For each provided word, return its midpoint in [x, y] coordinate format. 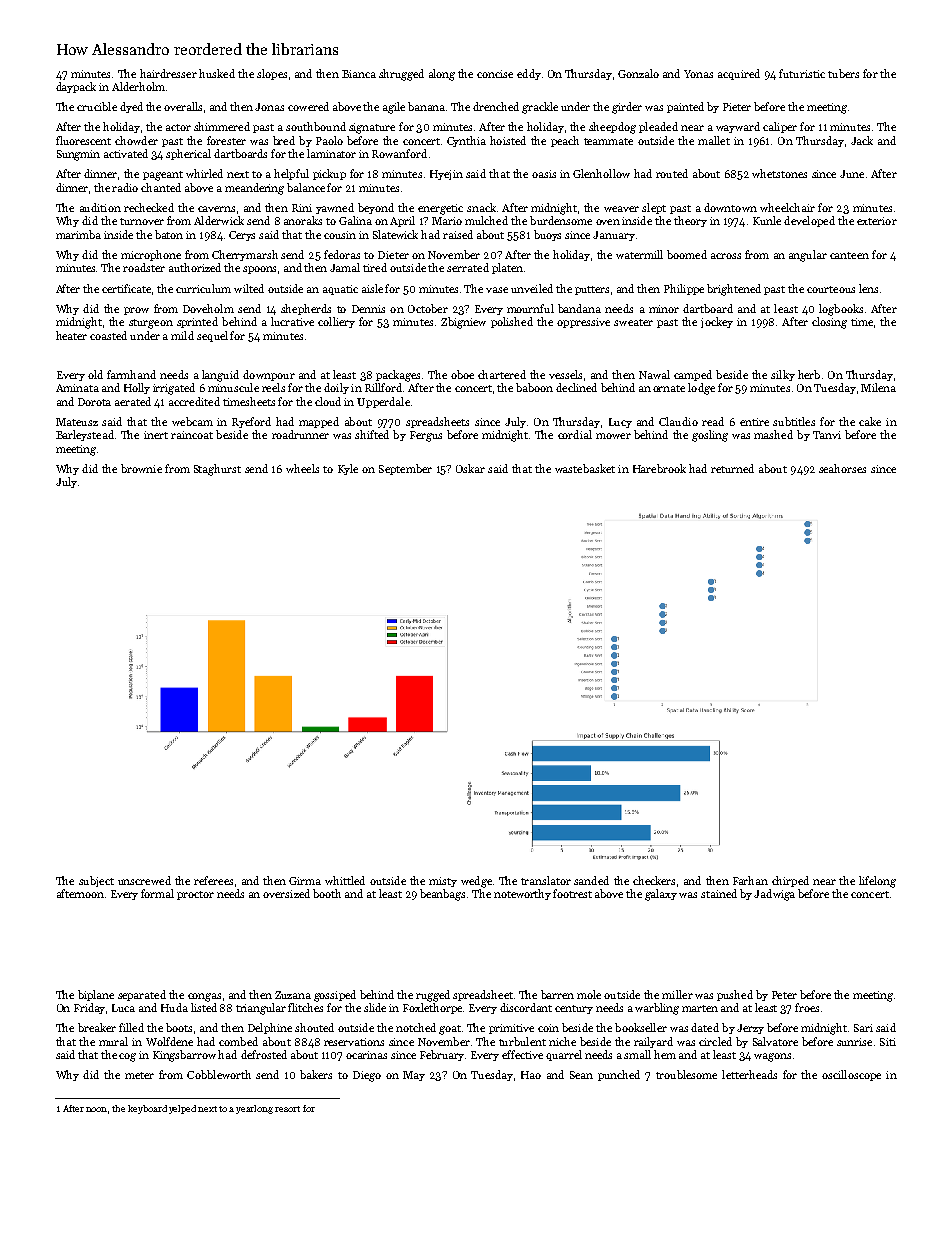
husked [217, 73]
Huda [174, 1007]
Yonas [698, 74]
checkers [654, 880]
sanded [591, 880]
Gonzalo [638, 73]
